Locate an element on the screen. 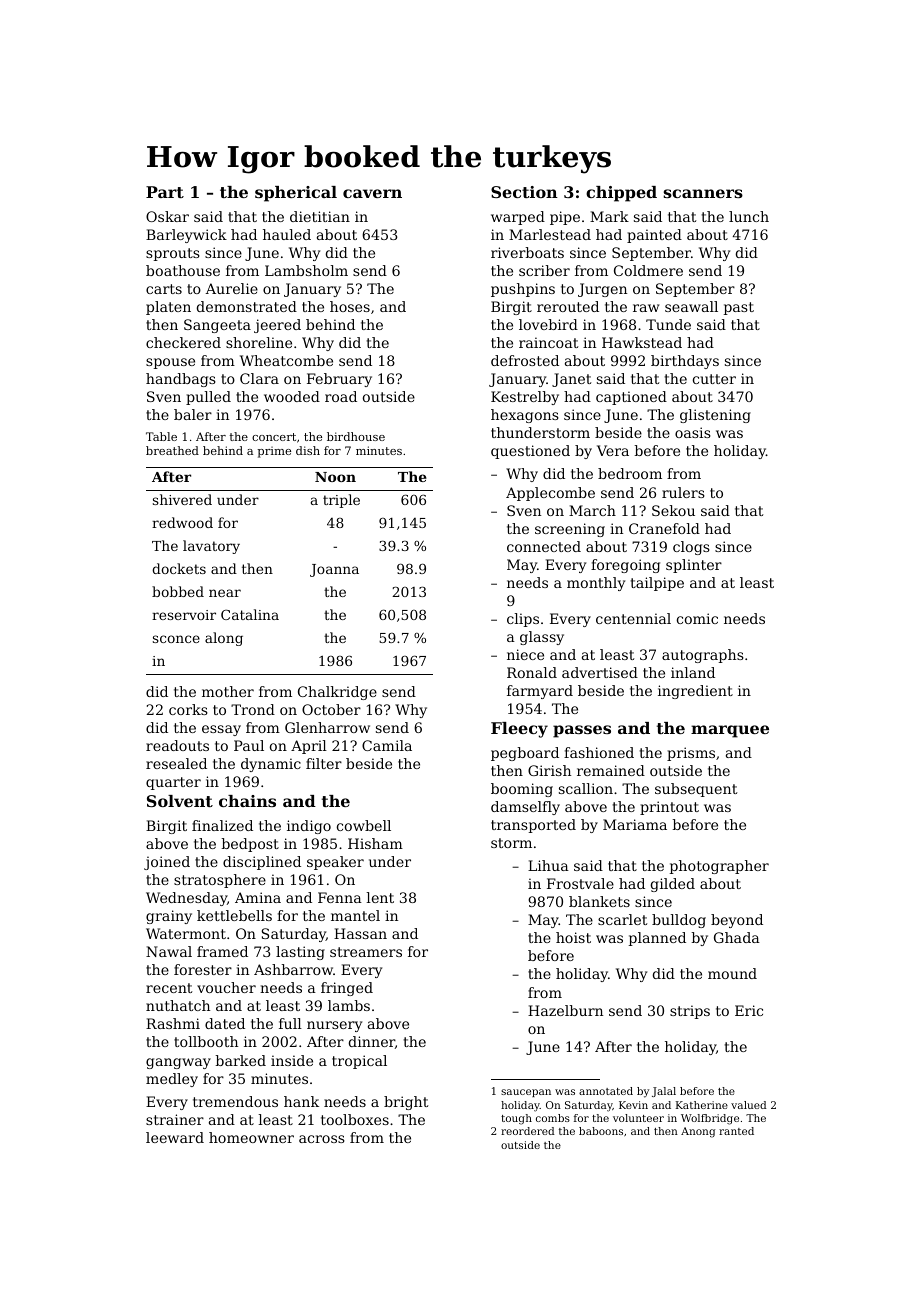 The width and height of the screenshot is (924, 1311). reordered is located at coordinates (528, 1131).
